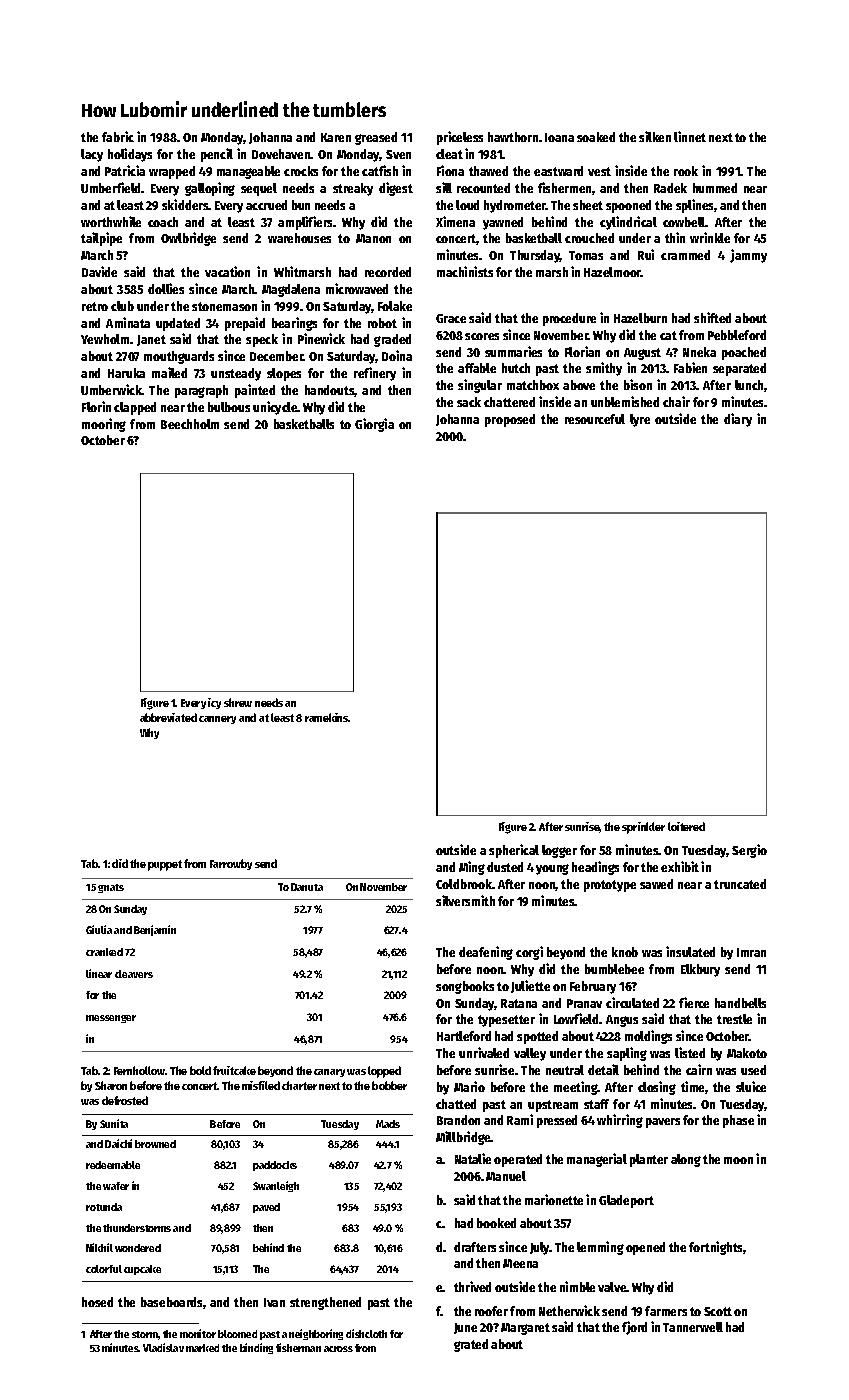  What do you see at coordinates (460, 138) in the page?
I see `priceless` at bounding box center [460, 138].
